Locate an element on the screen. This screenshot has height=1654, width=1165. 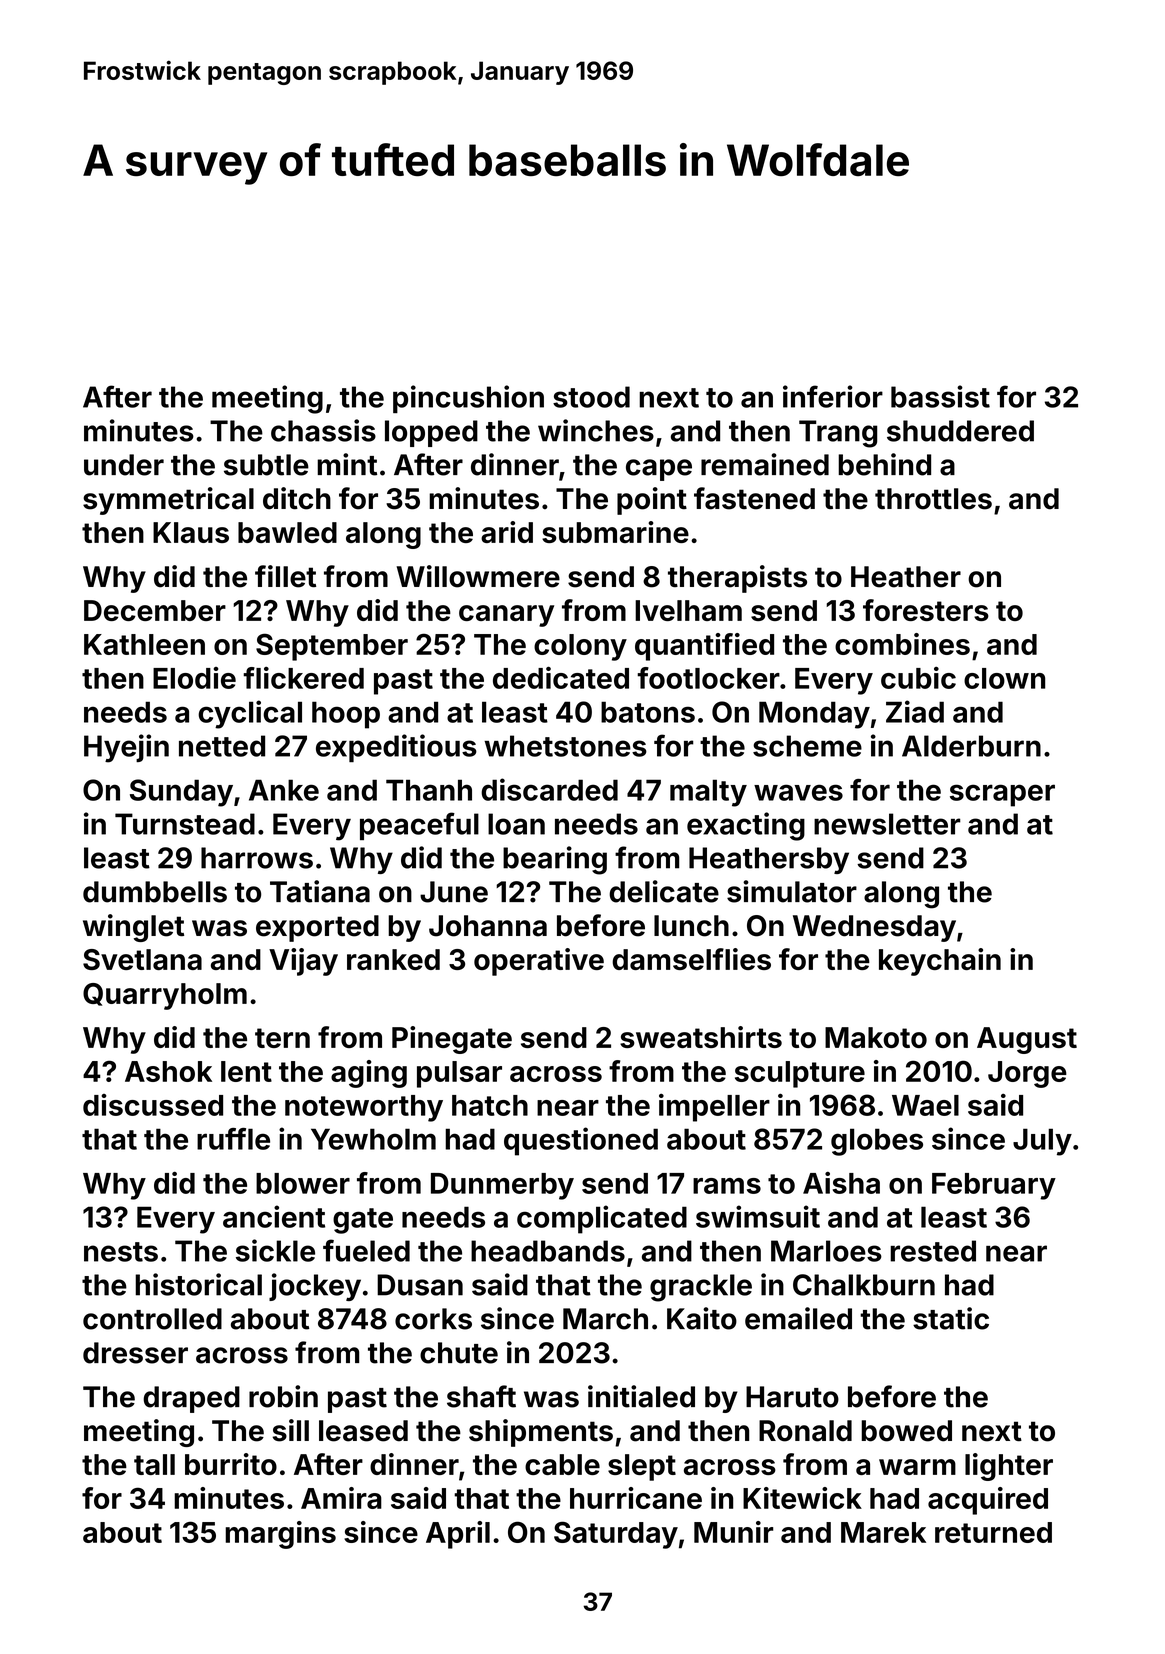
draped is located at coordinates (191, 1399).
